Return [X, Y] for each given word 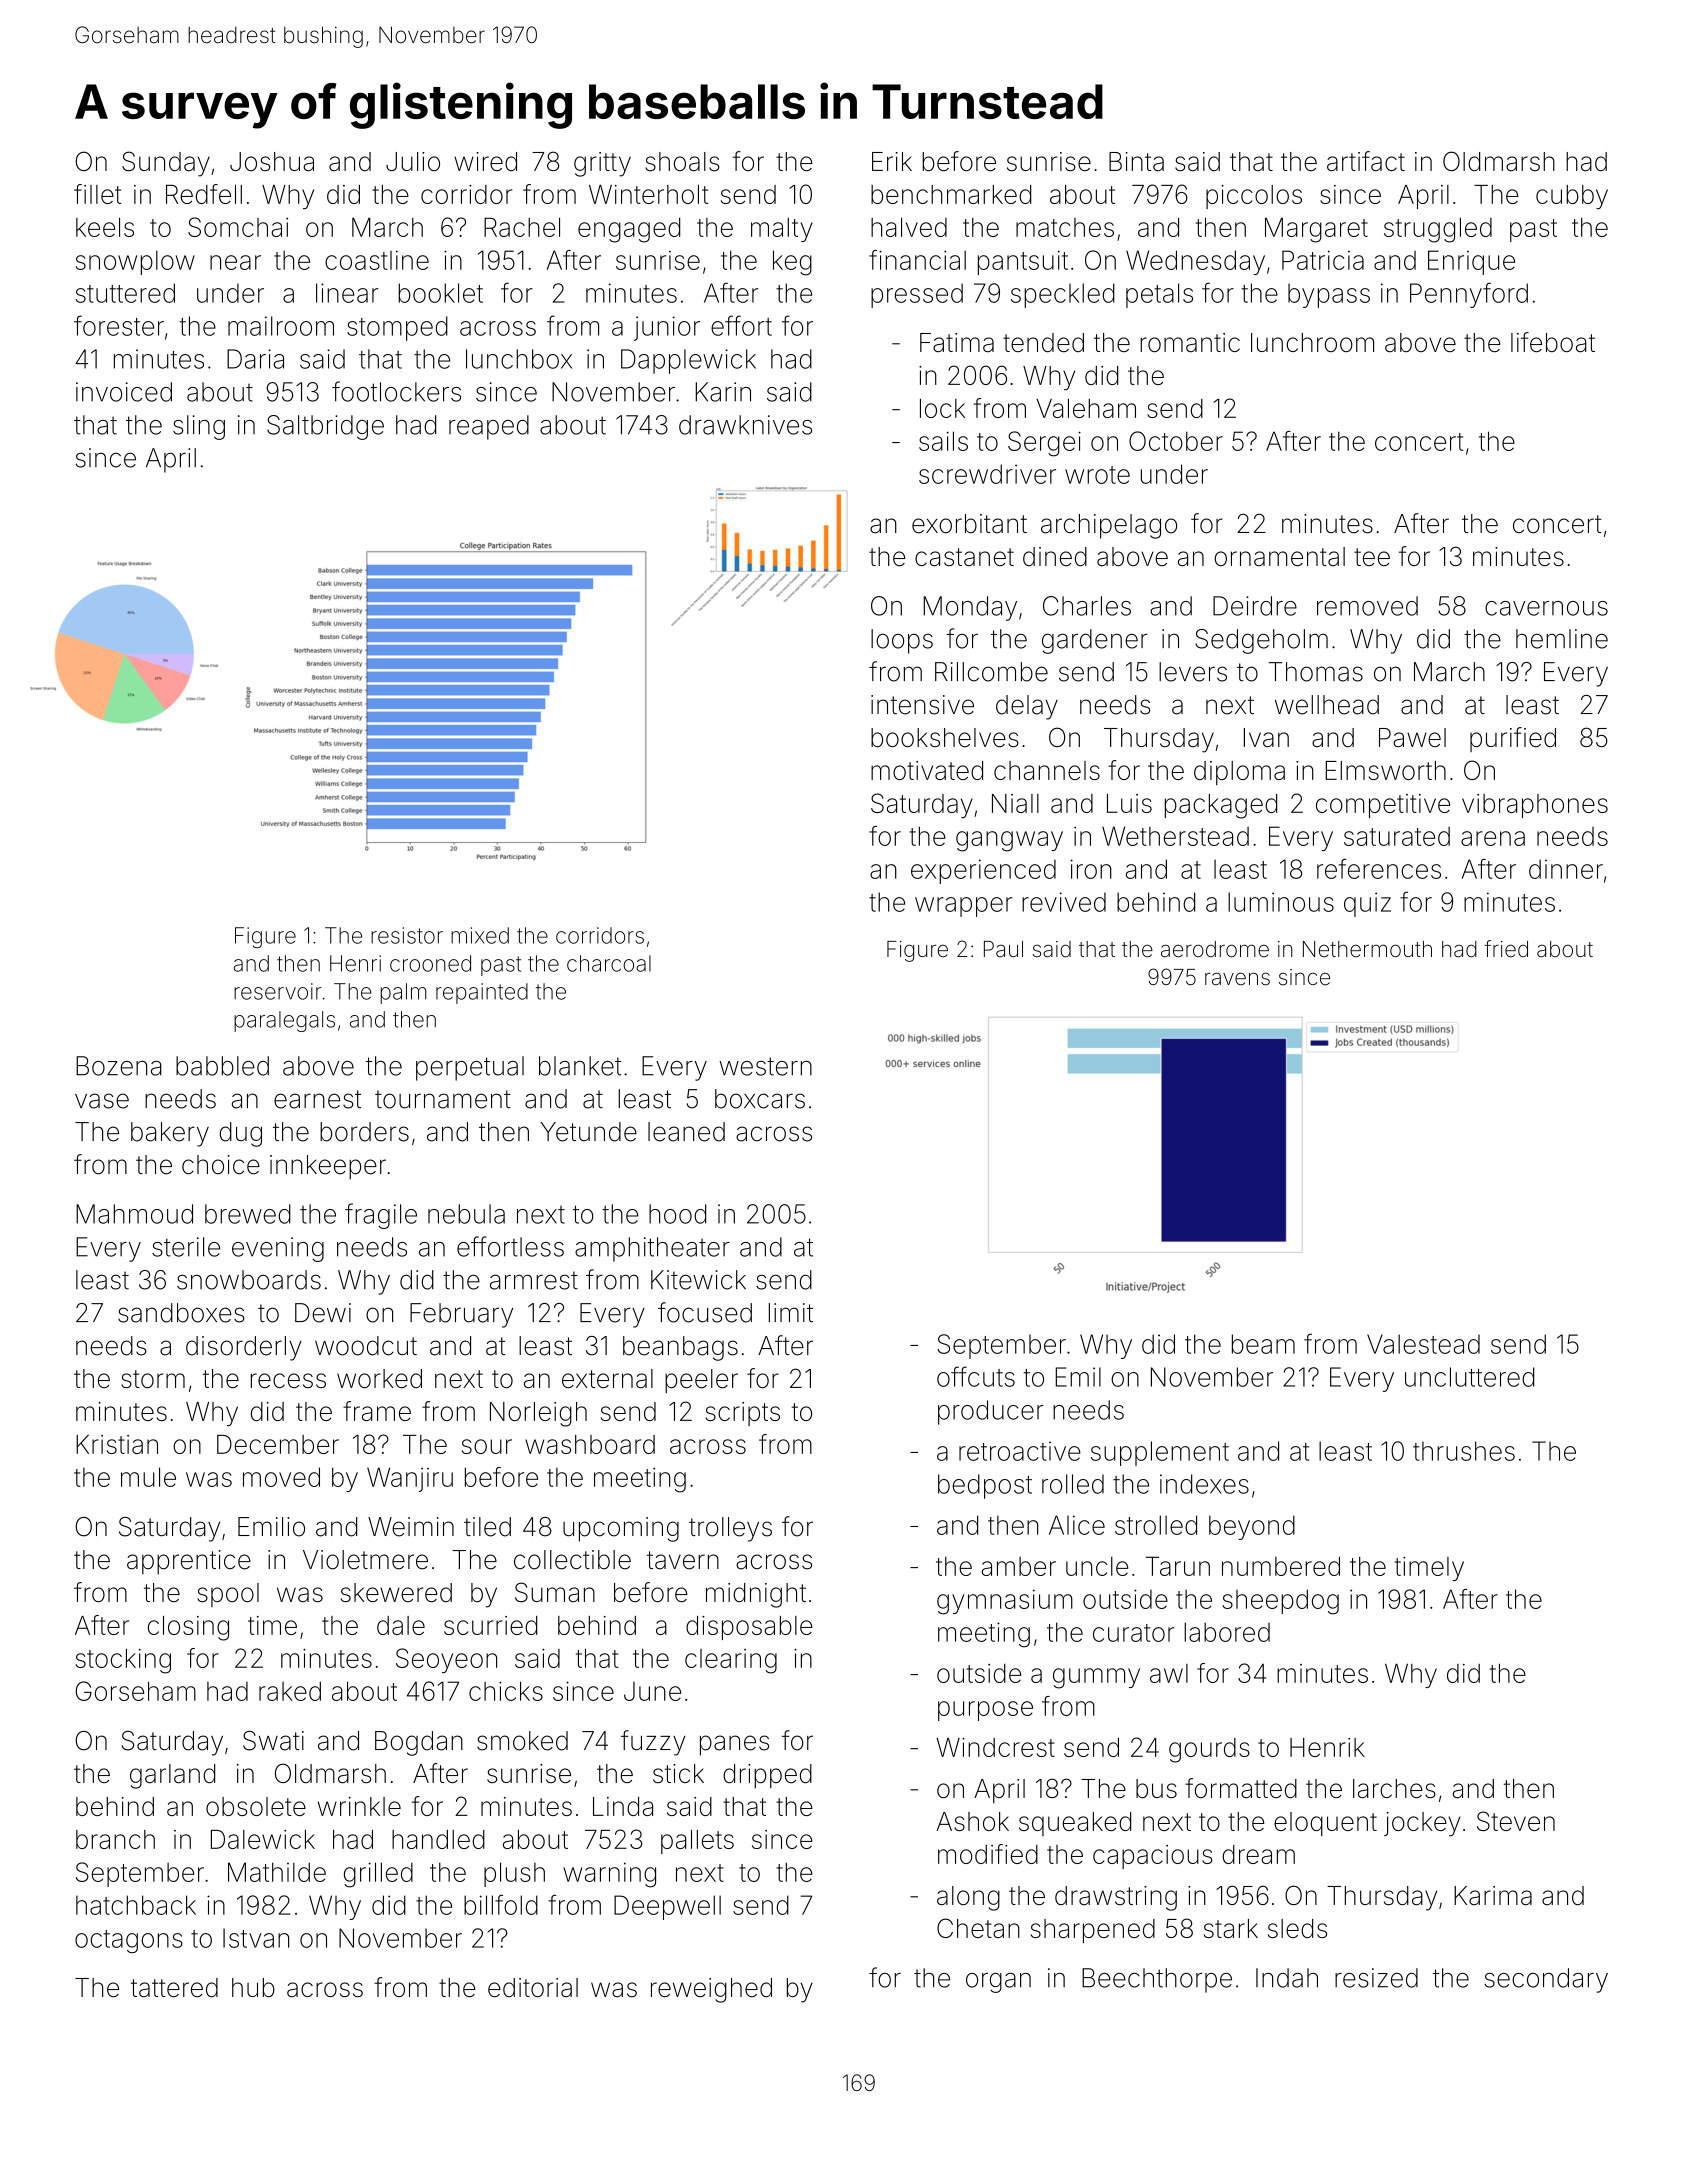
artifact [1366, 161]
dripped [767, 1776]
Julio [413, 161]
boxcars [760, 1099]
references [1379, 869]
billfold [501, 1905]
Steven [1516, 1821]
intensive [922, 705]
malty [782, 230]
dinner [1566, 869]
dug [240, 1134]
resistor [407, 935]
